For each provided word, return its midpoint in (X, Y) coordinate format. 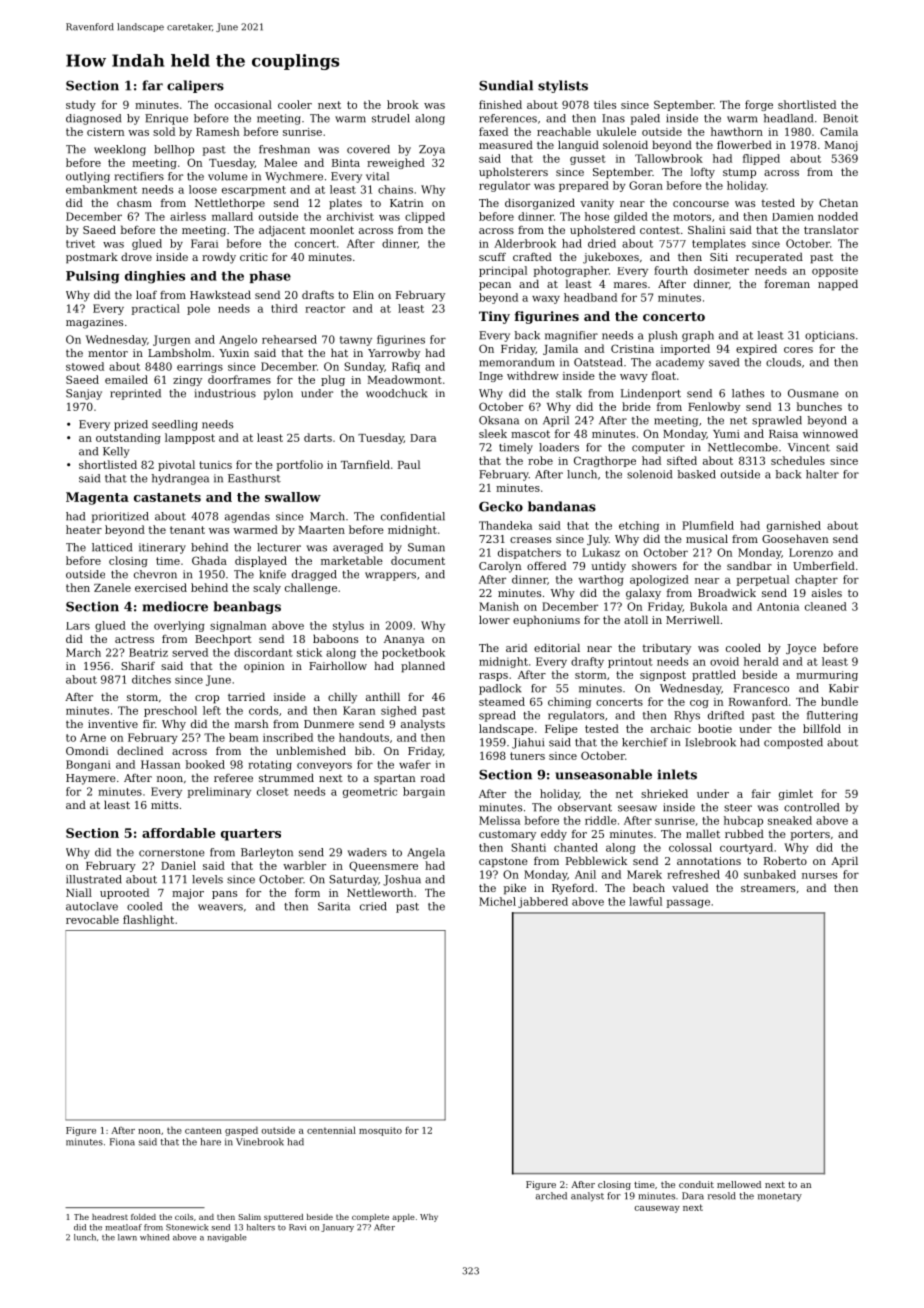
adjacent (282, 231)
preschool (170, 711)
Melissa (499, 820)
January (337, 1228)
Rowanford (758, 701)
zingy (187, 381)
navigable (227, 1238)
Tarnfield (365, 464)
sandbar (749, 565)
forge (759, 105)
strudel (391, 118)
